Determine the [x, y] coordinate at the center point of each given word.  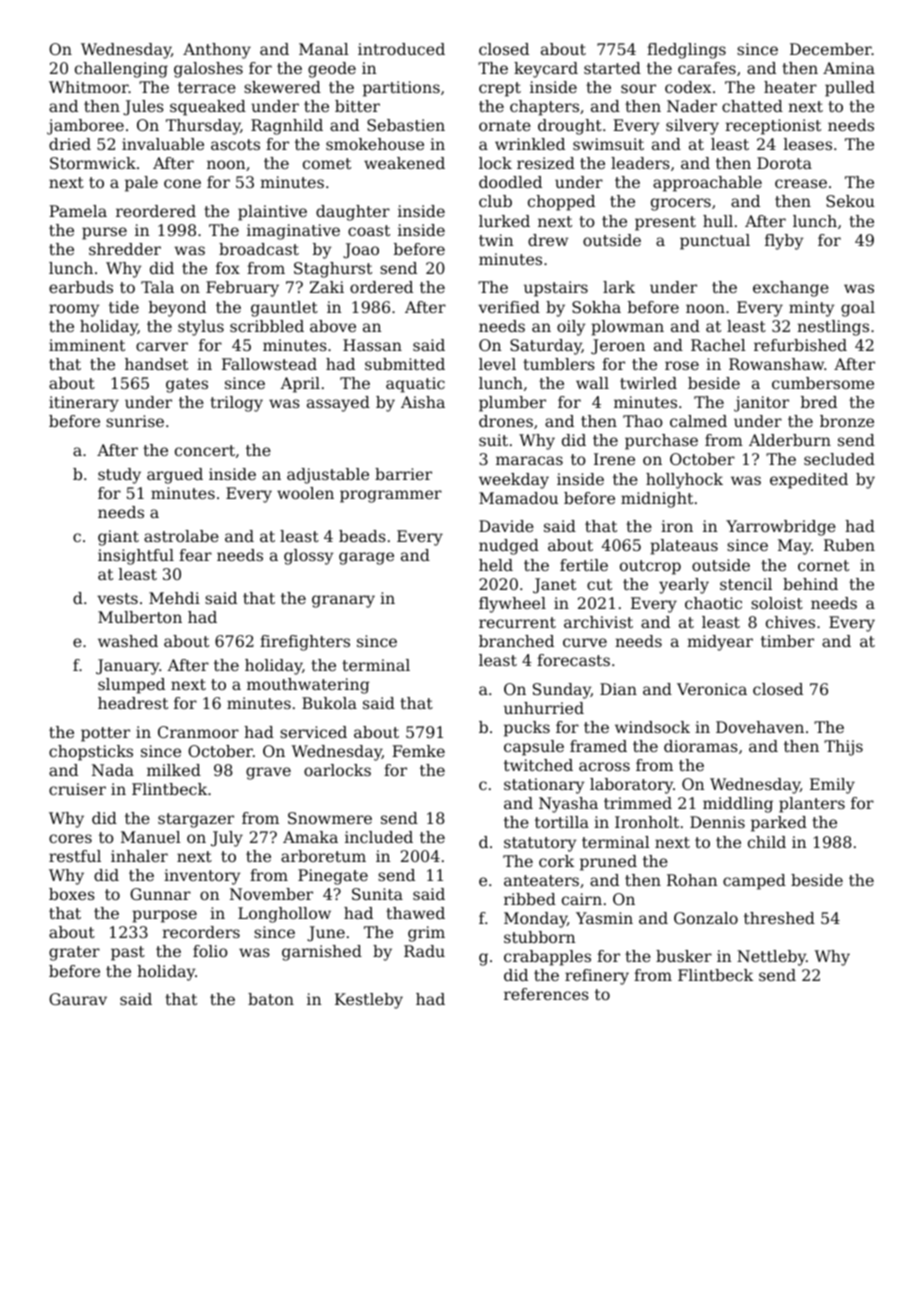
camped [754, 882]
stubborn [539, 937]
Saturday [546, 347]
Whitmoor [89, 87]
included [379, 837]
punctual [715, 242]
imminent [87, 345]
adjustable [328, 476]
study [119, 476]
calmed [698, 421]
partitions [401, 89]
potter [105, 734]
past [128, 953]
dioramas [701, 746]
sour [638, 88]
